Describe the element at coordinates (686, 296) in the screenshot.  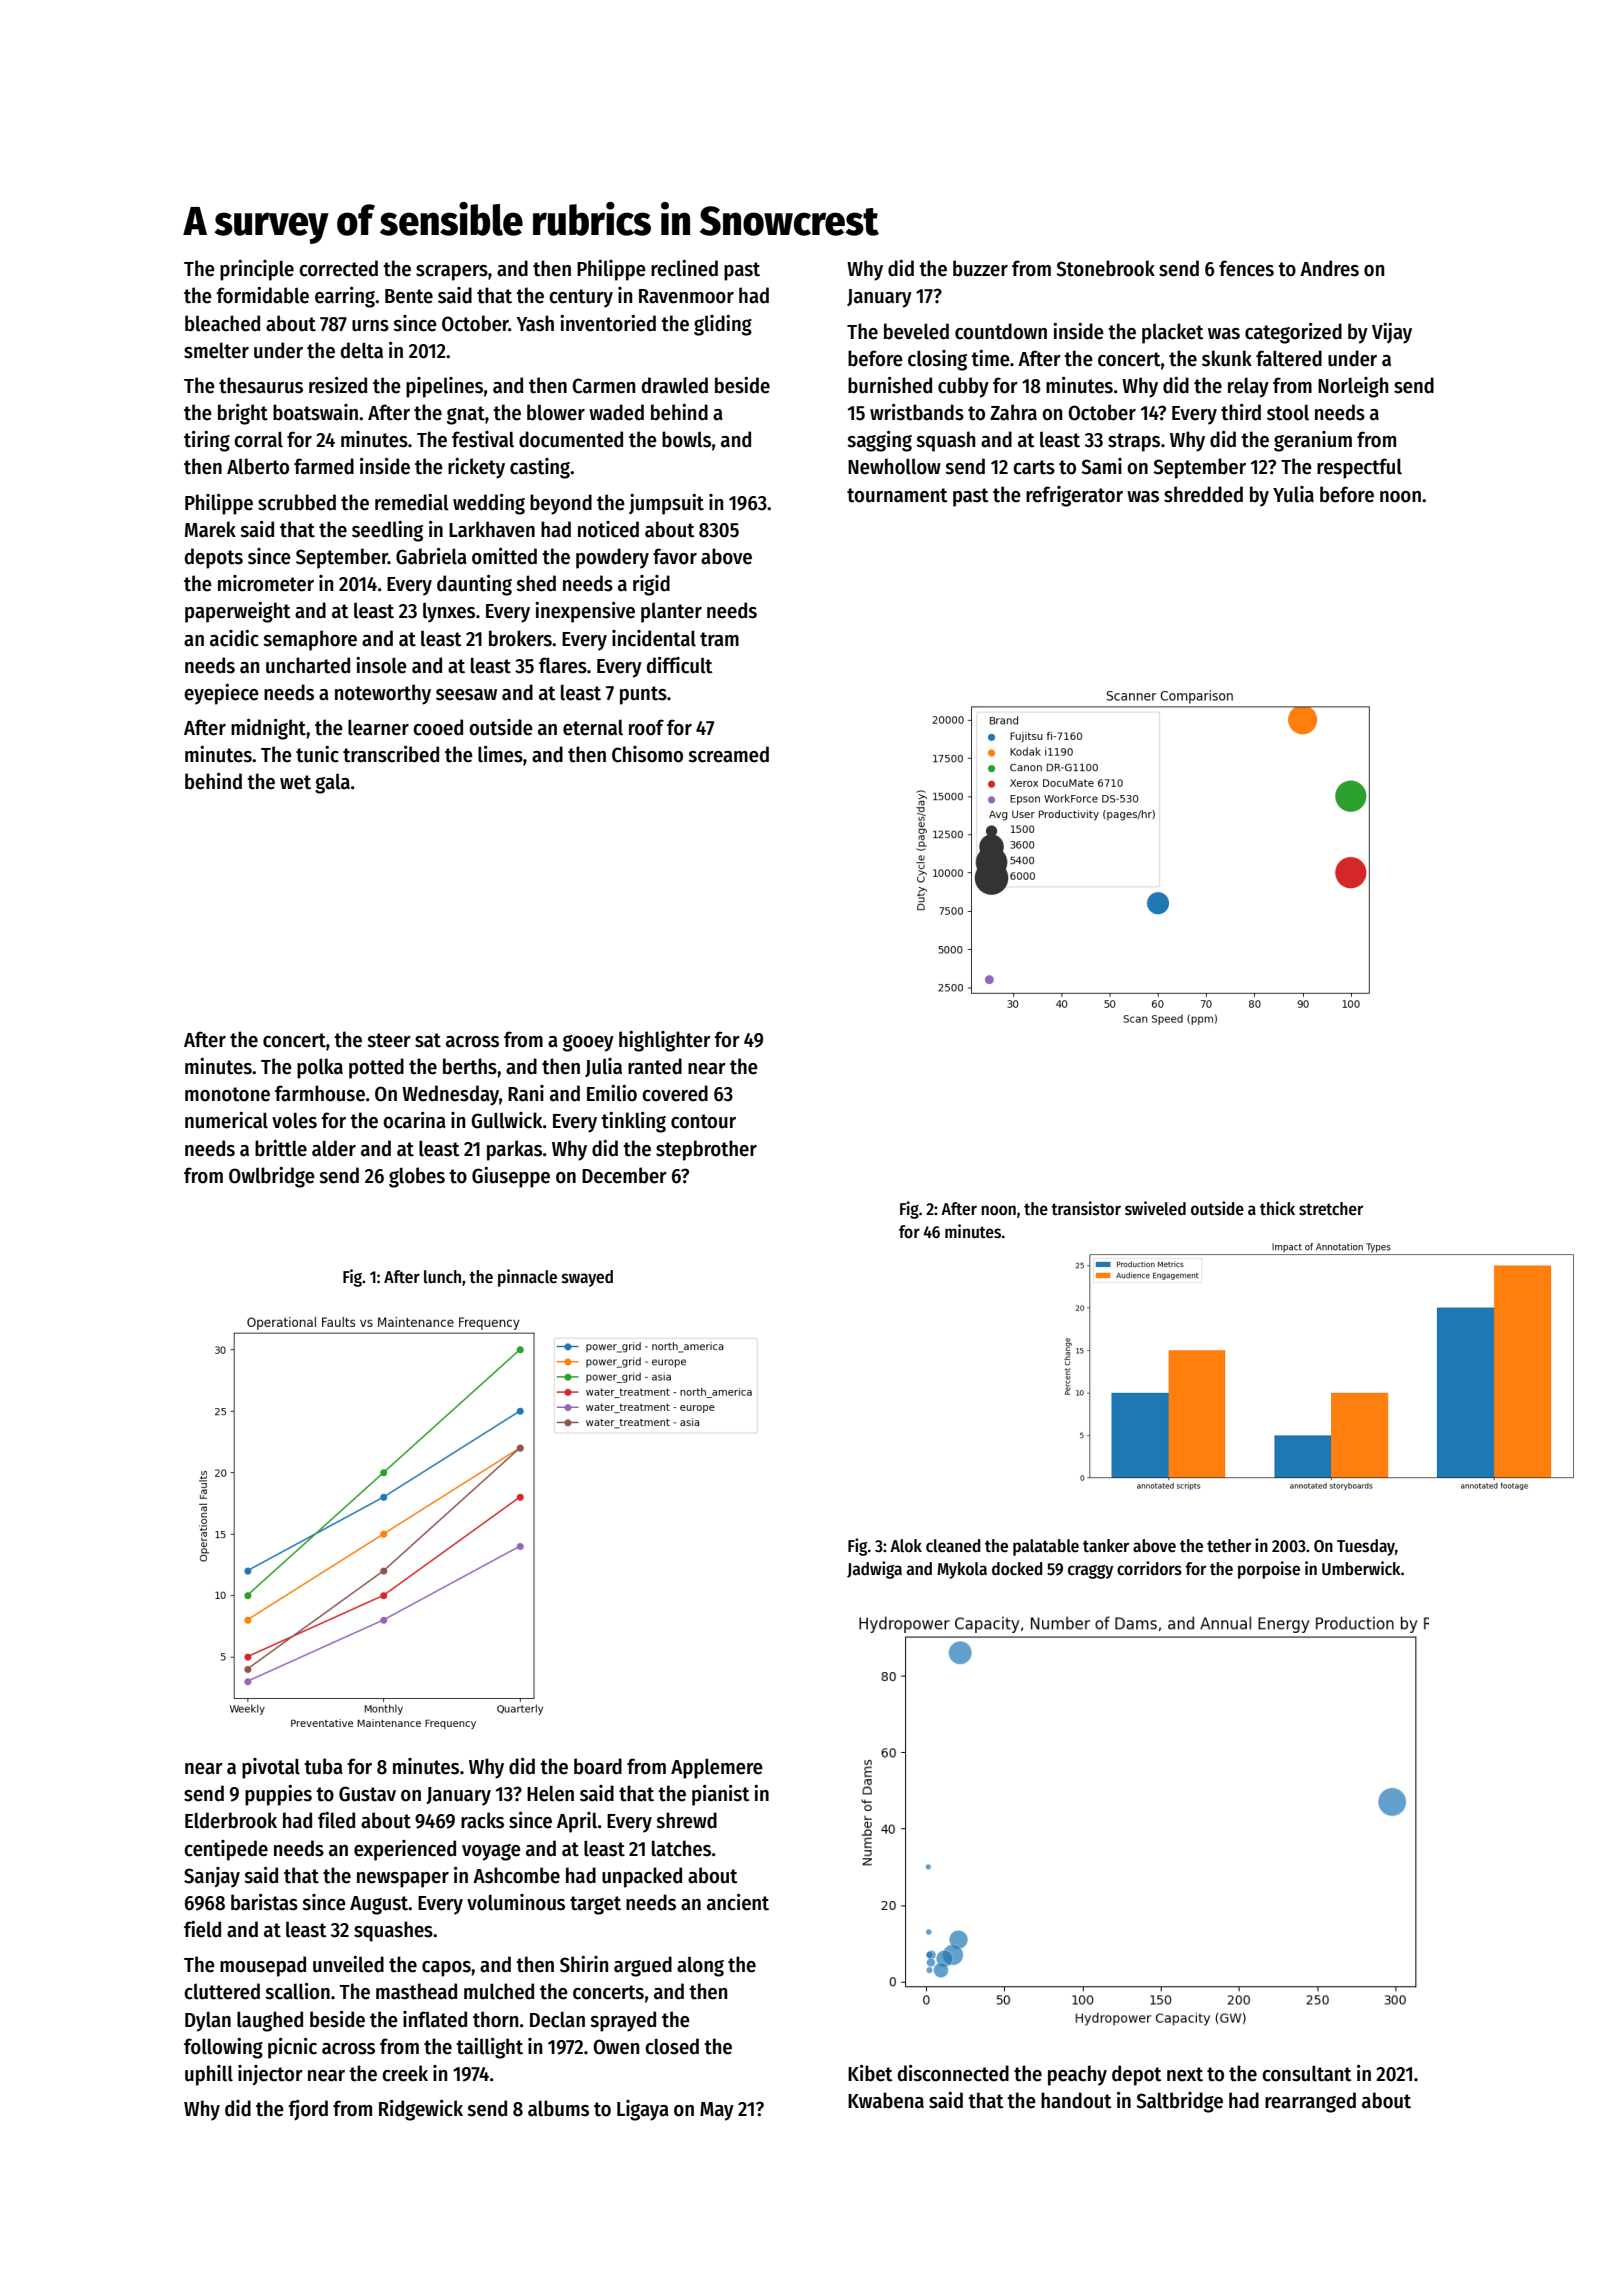
I see `Ravenmoor` at that location.
